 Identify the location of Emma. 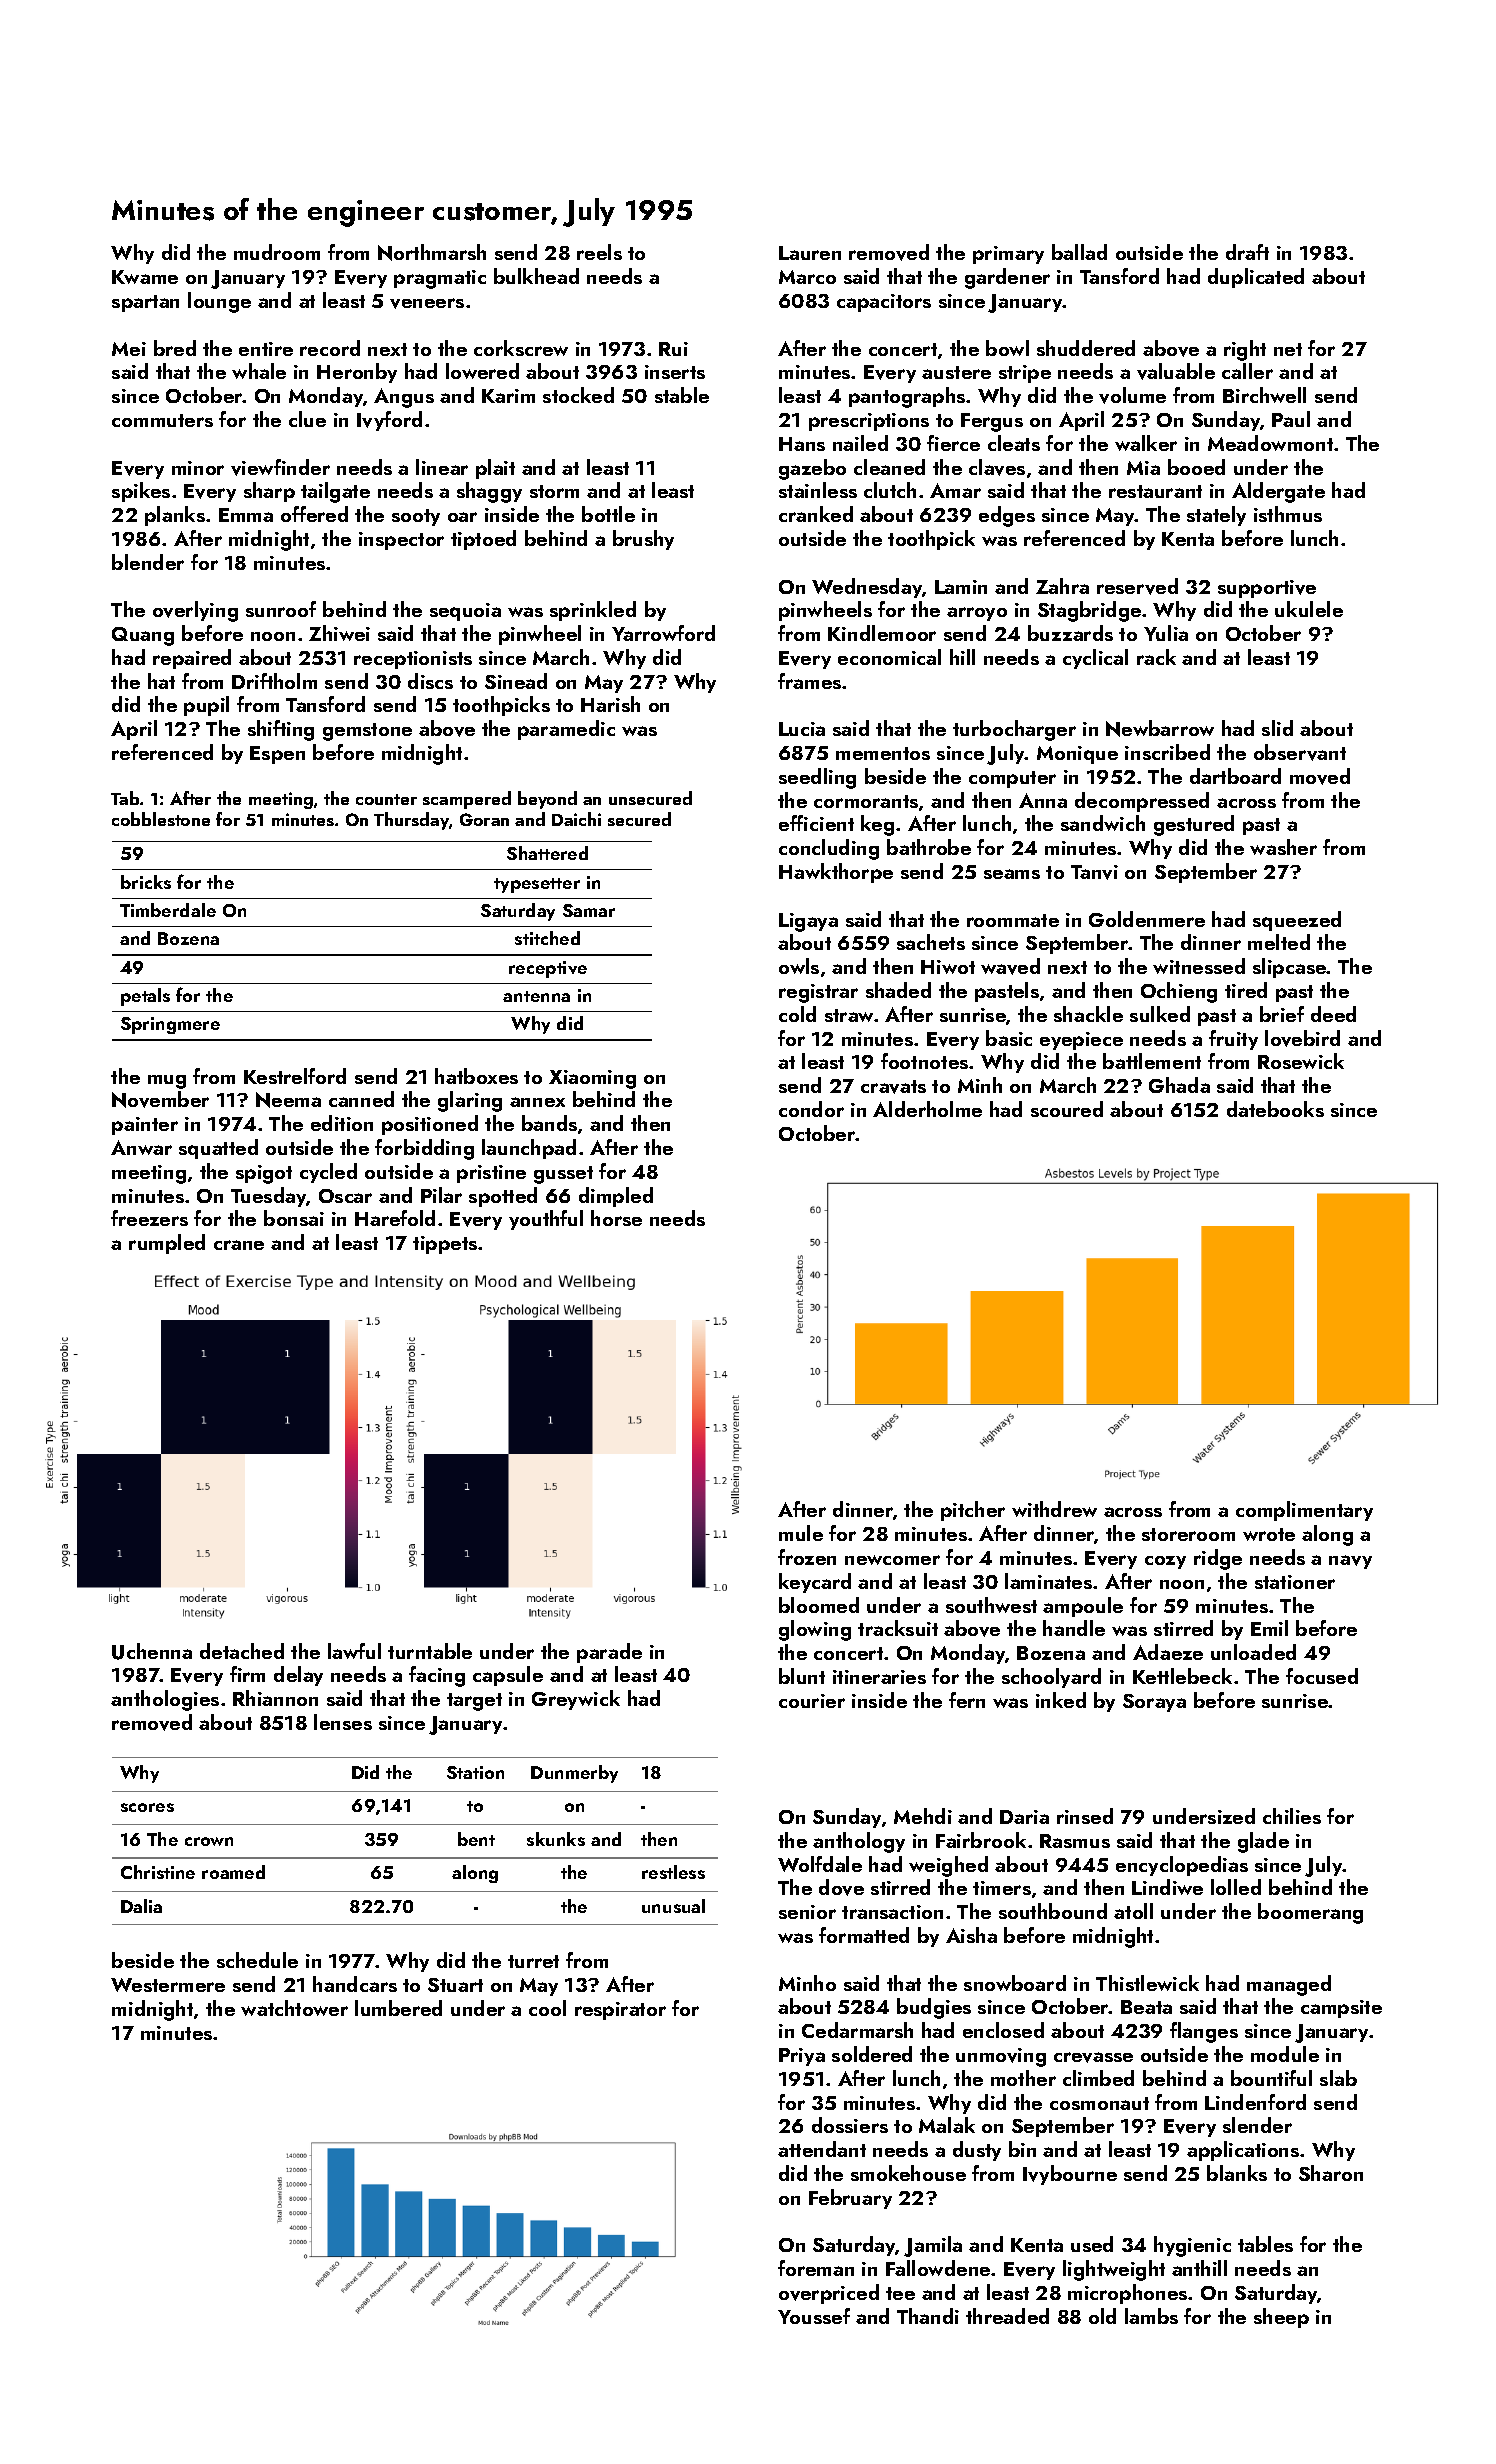
(246, 515).
